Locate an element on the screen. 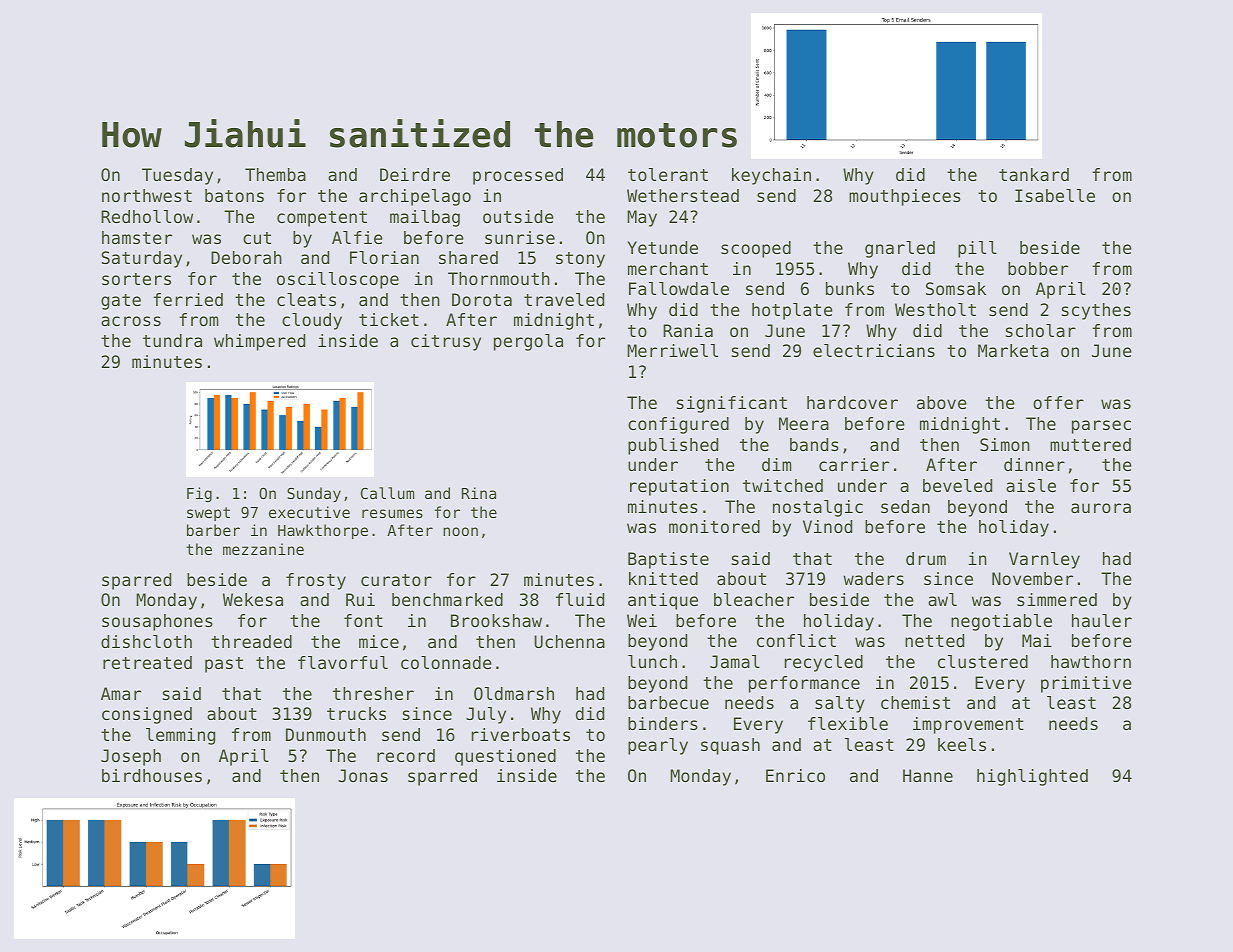  sousaphones is located at coordinates (157, 622).
